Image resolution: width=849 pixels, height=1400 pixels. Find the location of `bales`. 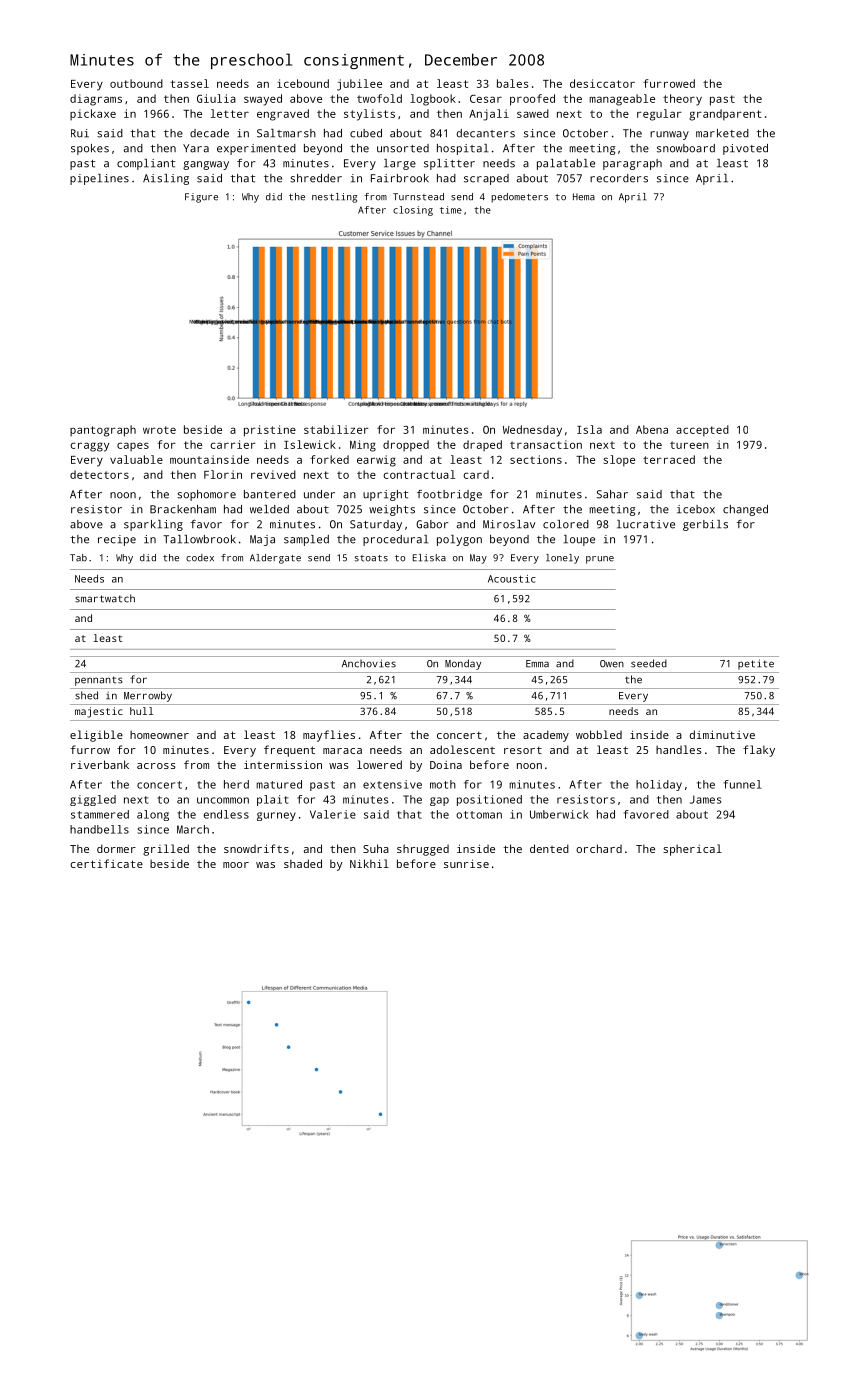

bales is located at coordinates (512, 83).
